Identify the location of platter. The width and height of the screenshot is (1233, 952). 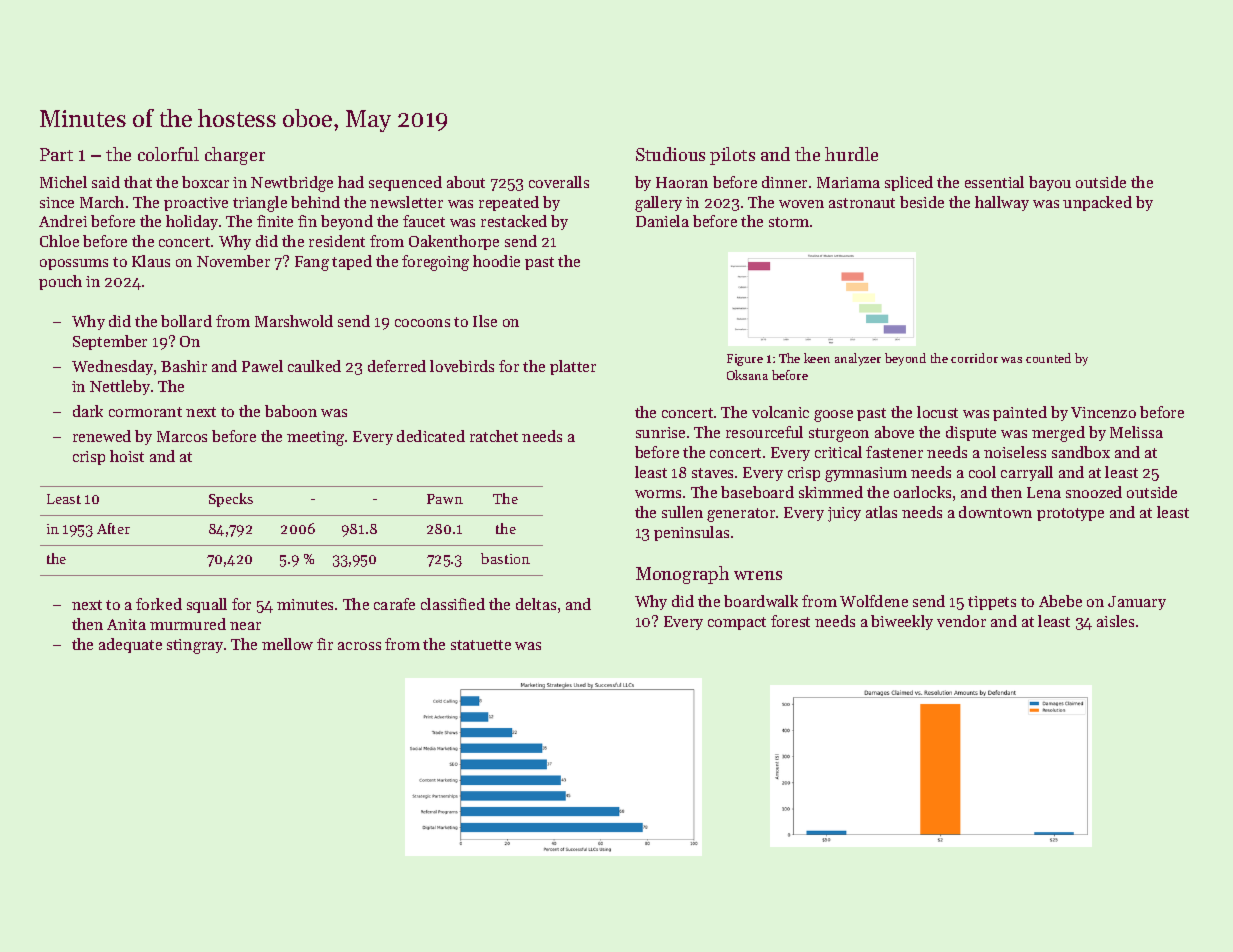
(573, 367).
